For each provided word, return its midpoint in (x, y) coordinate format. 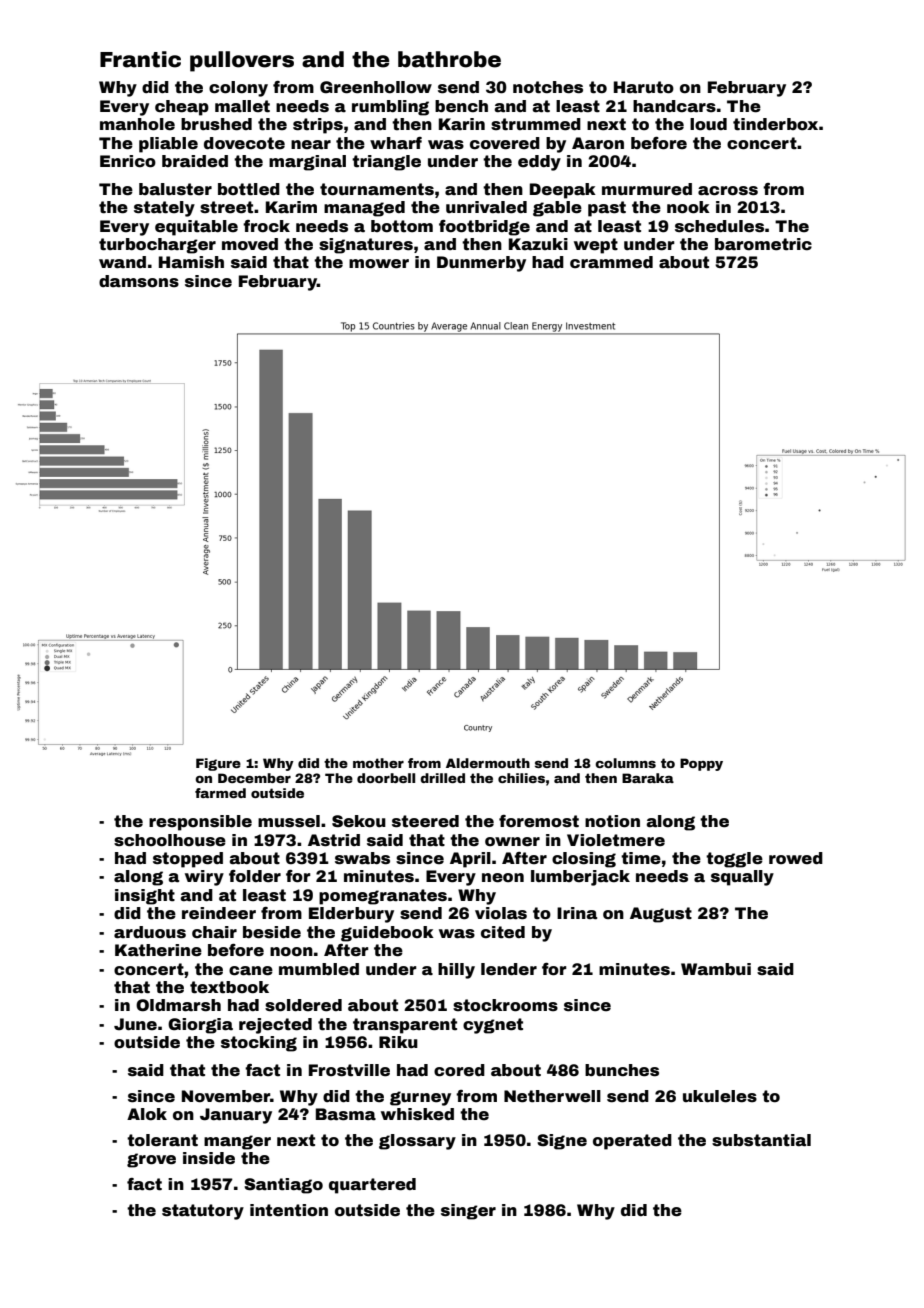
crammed (611, 262)
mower (379, 264)
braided (195, 161)
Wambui (716, 969)
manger (237, 1142)
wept (596, 246)
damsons (139, 281)
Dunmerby (481, 264)
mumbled (319, 969)
